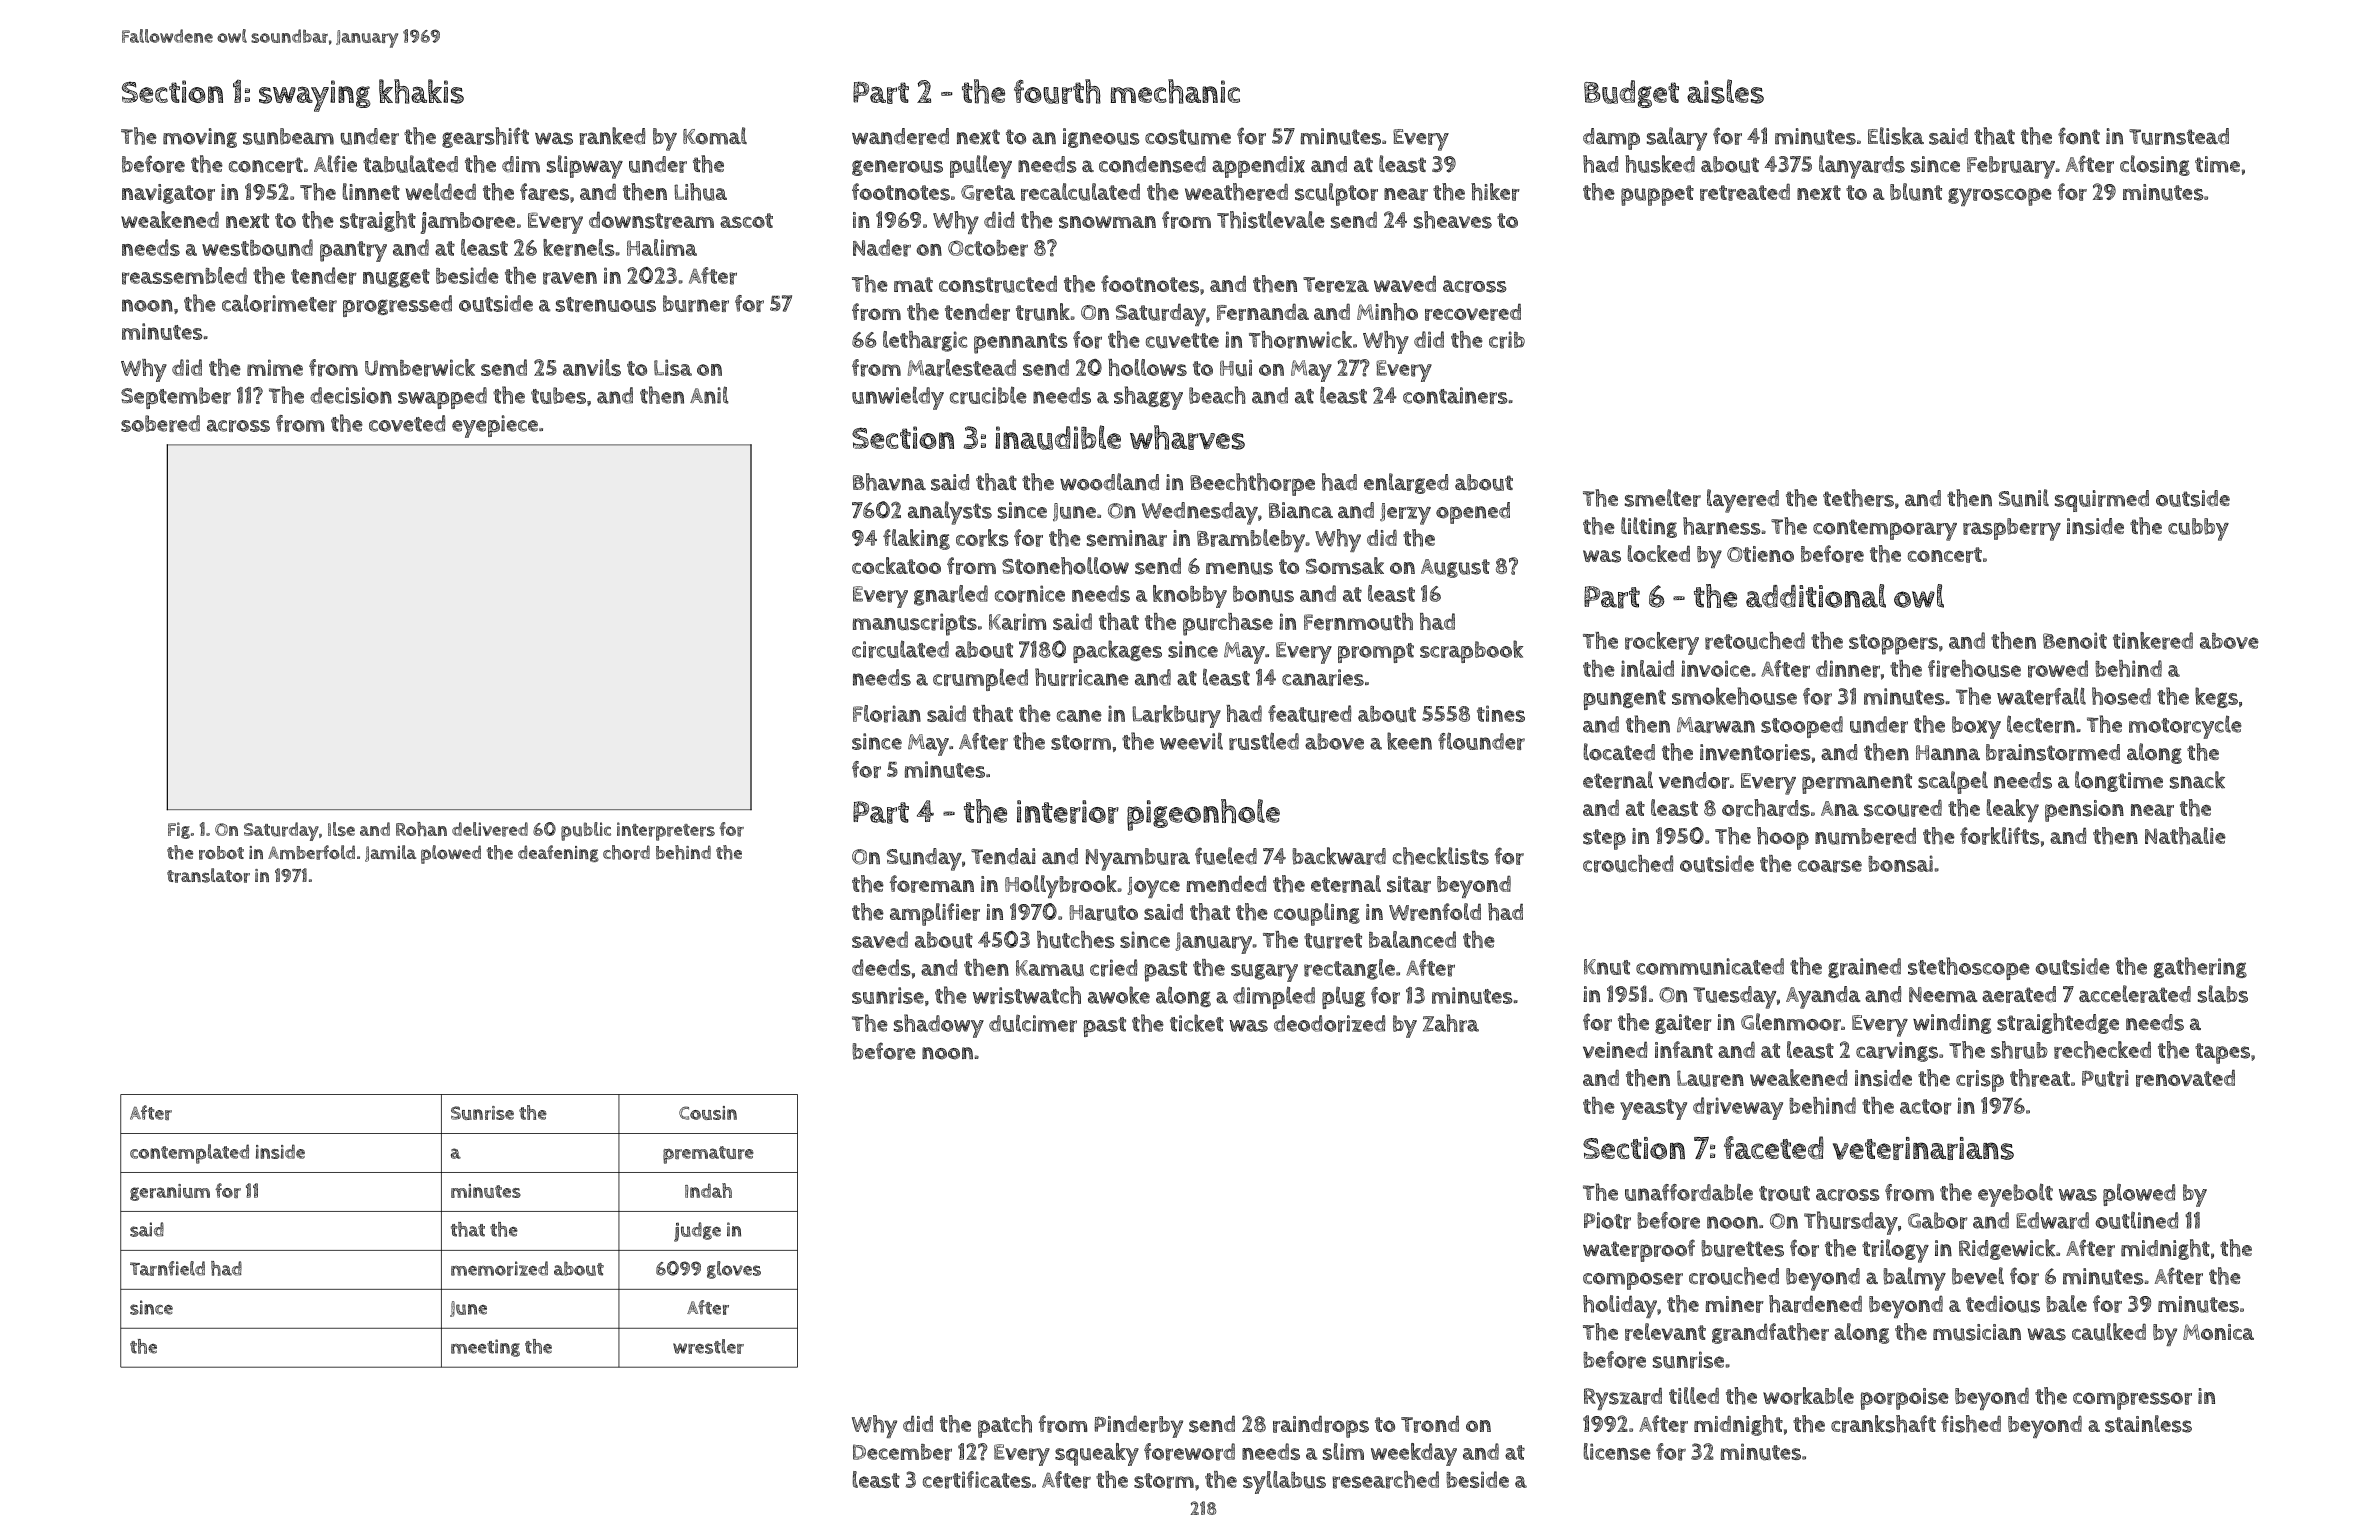  What do you see at coordinates (708, 1346) in the screenshot?
I see `wrestler` at bounding box center [708, 1346].
